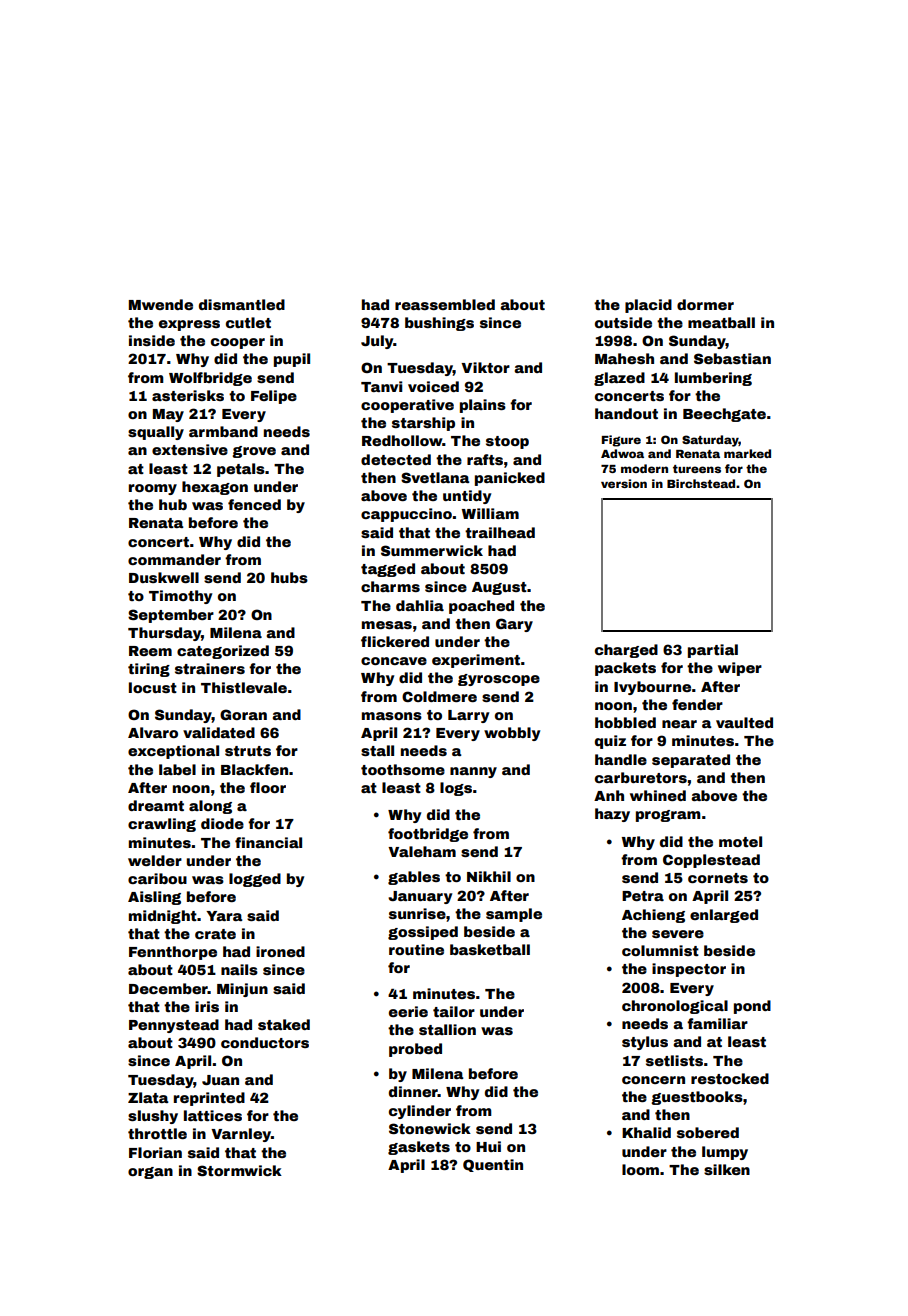 This image has height=1316, width=908. Describe the element at coordinates (242, 304) in the image. I see `dismantled` at that location.
